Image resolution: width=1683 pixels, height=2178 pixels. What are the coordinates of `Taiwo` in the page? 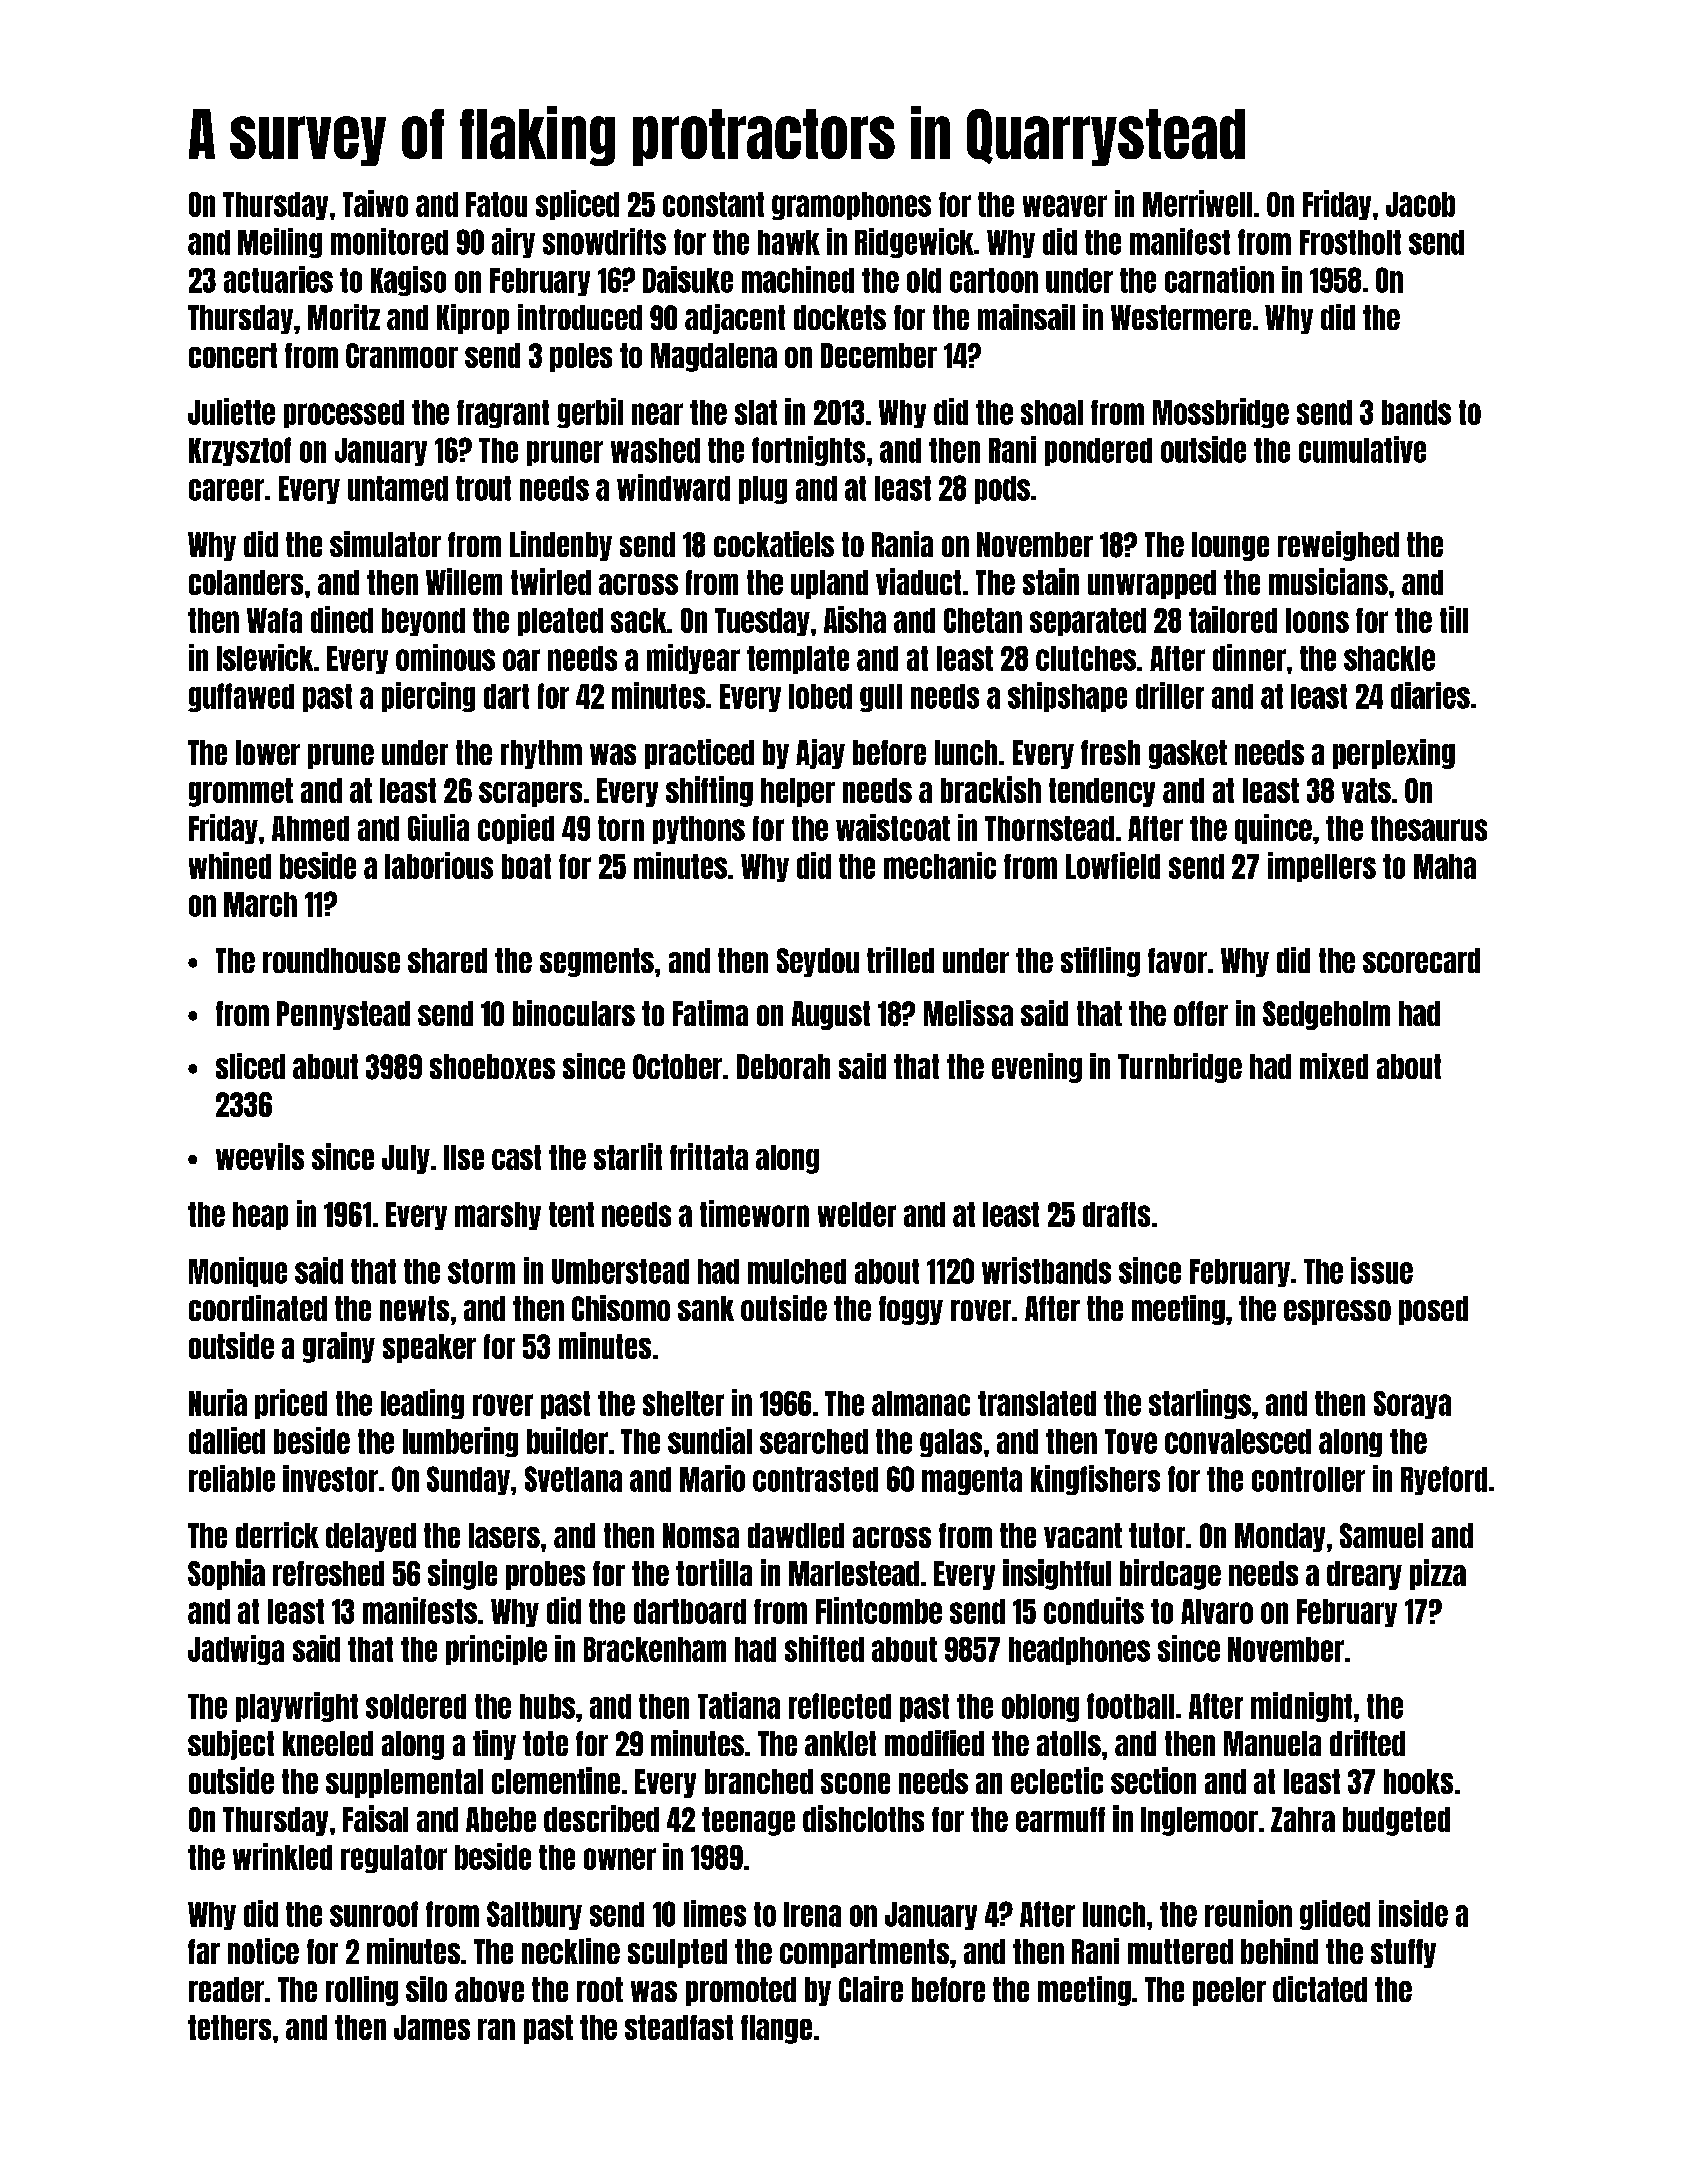 It's located at (375, 203).
